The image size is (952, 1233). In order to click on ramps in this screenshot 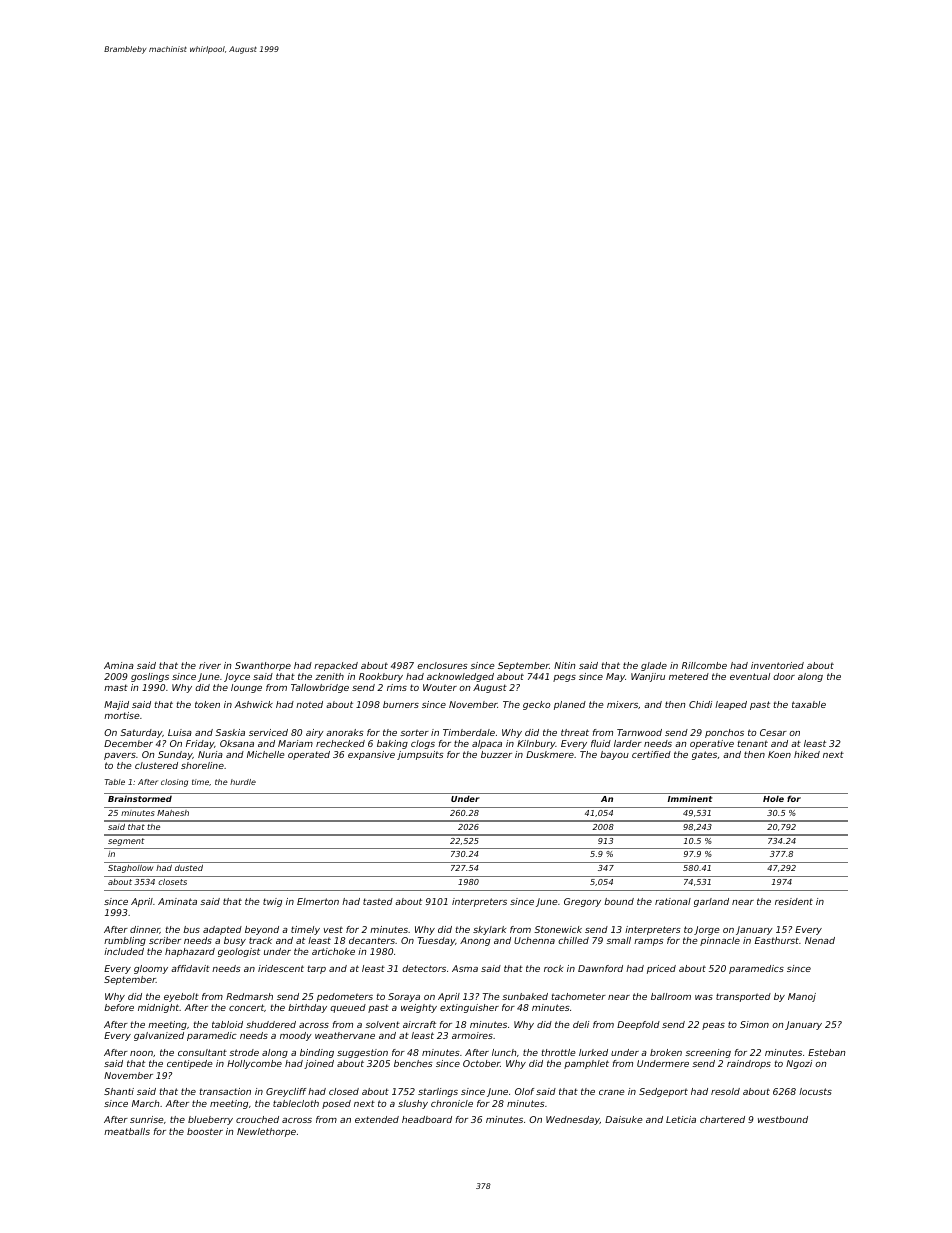, I will do `click(649, 942)`.
